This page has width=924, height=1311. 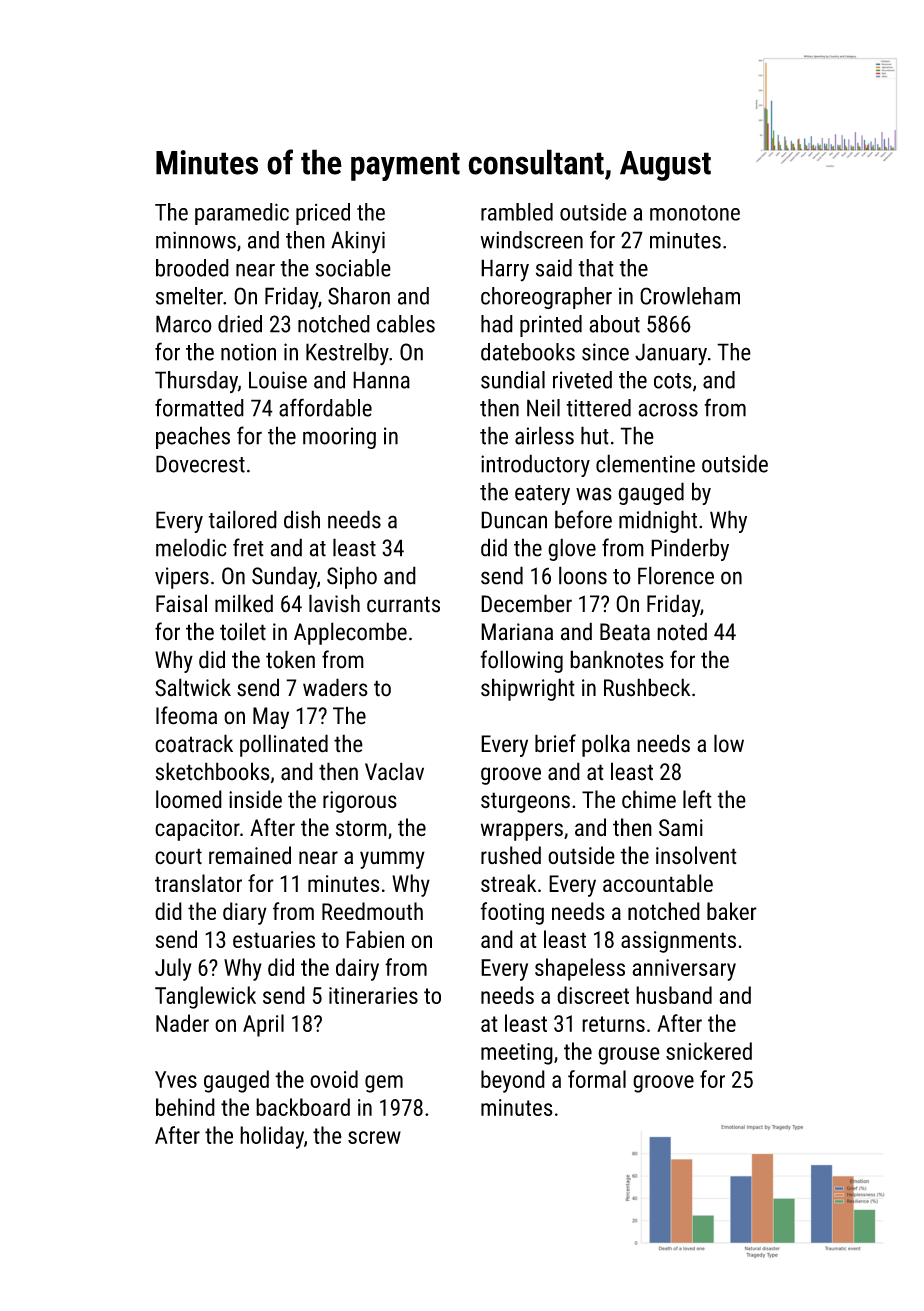 I want to click on coatrack, so click(x=194, y=743).
